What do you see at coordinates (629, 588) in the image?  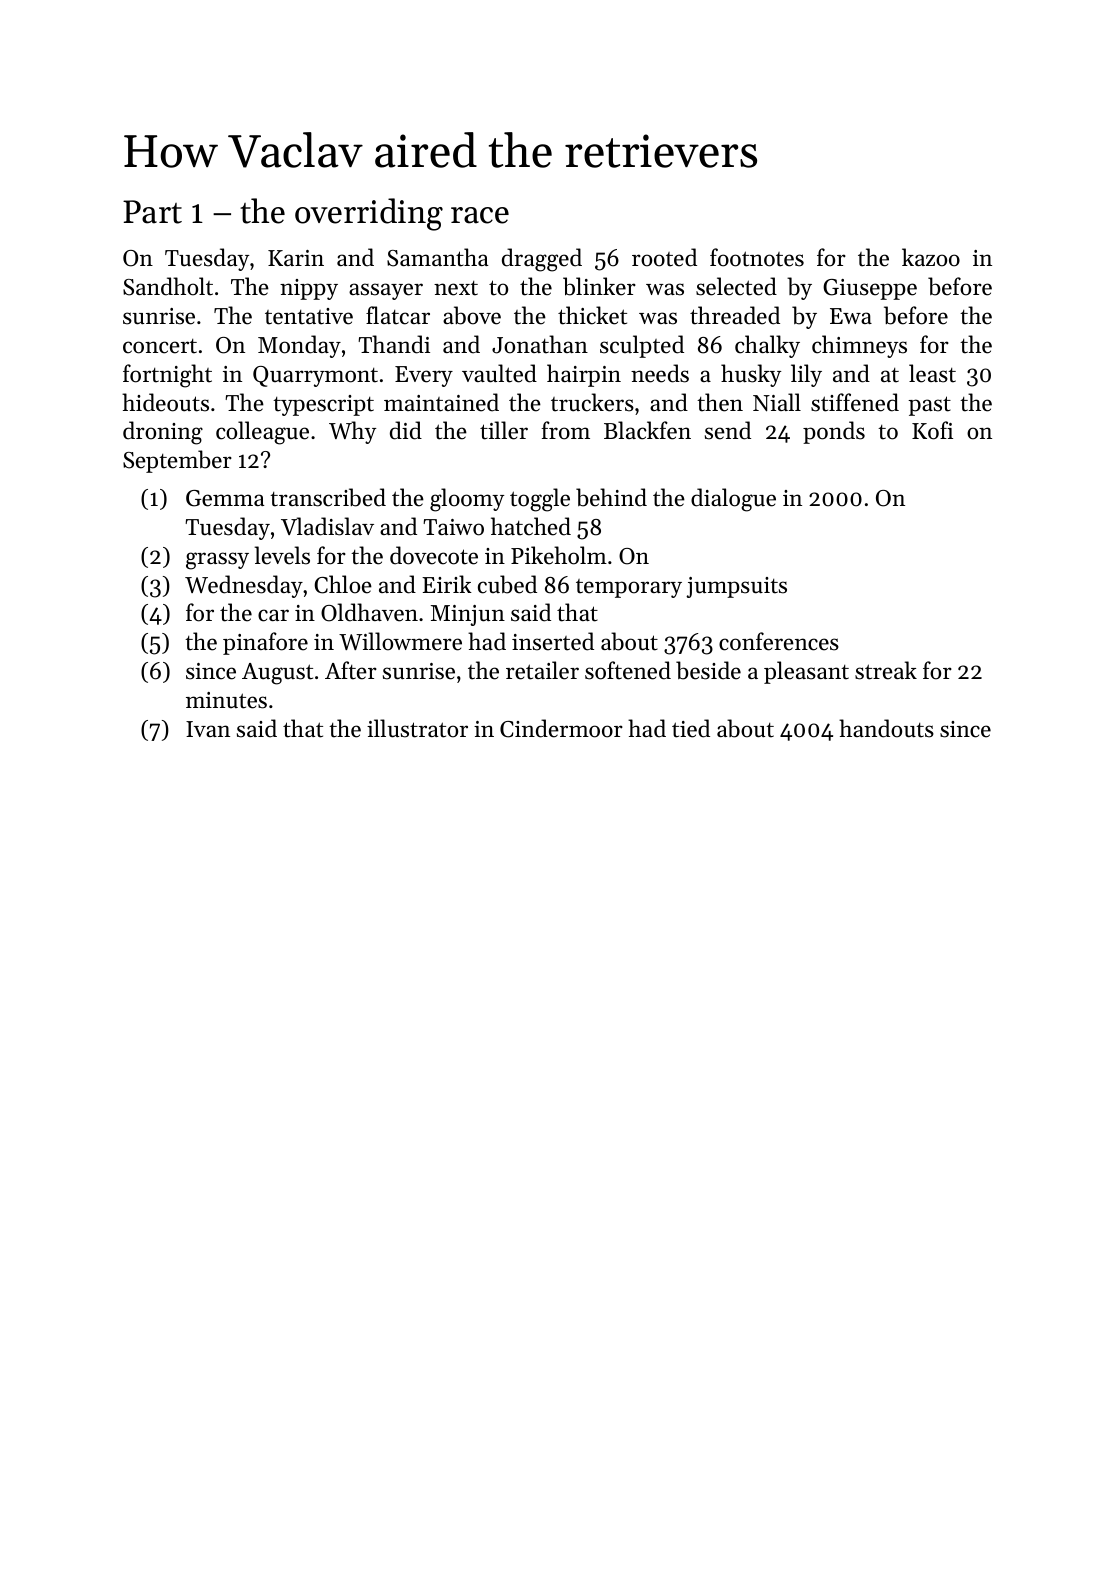 I see `temporary` at bounding box center [629, 588].
